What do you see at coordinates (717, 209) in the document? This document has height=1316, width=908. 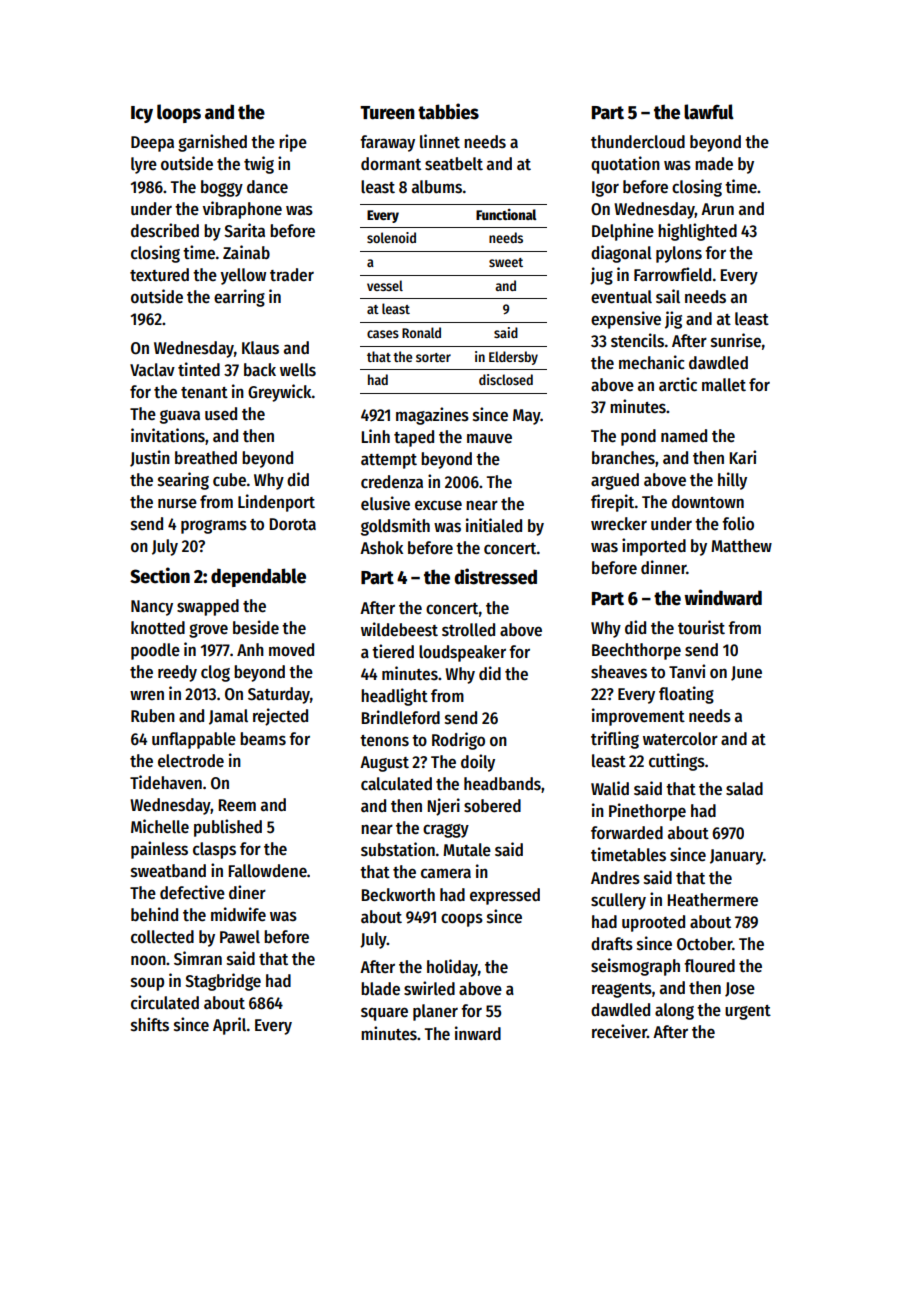 I see `Arun` at bounding box center [717, 209].
